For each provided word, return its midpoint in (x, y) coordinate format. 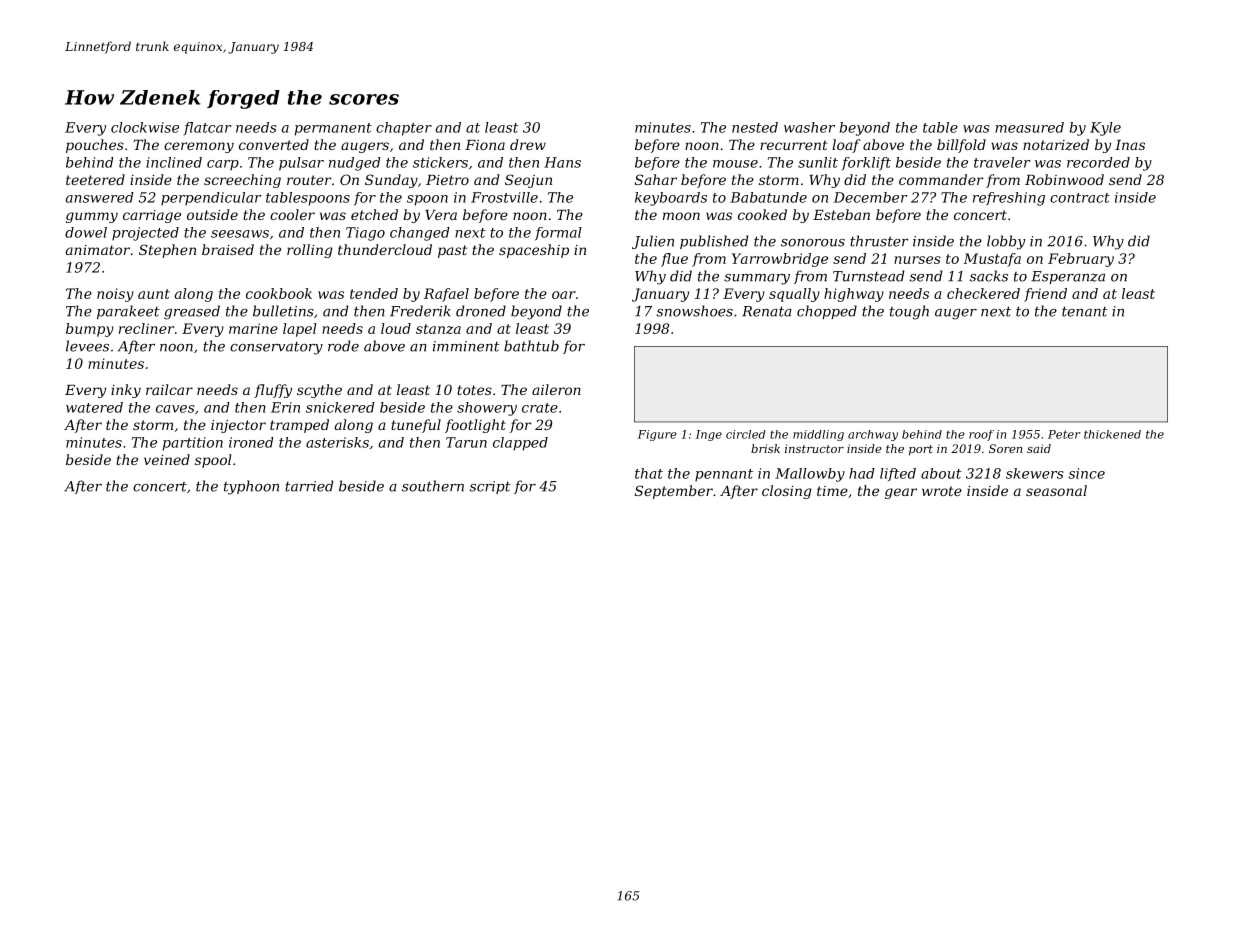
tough (909, 312)
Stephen (167, 251)
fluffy (273, 391)
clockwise (145, 127)
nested (755, 127)
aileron (556, 389)
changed (420, 234)
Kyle (1105, 129)
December (871, 197)
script (490, 487)
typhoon (251, 487)
